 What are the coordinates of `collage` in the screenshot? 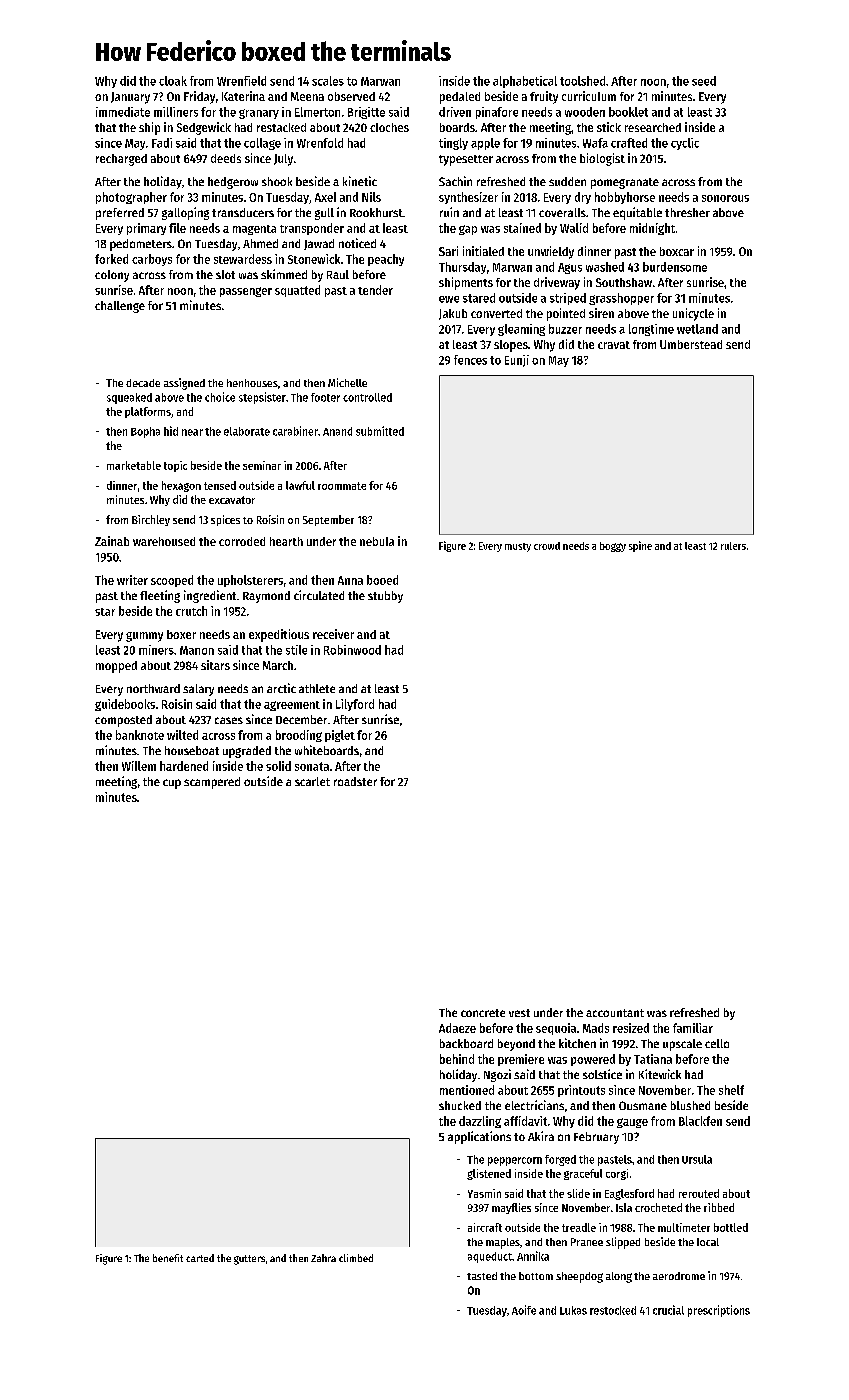 It's located at (262, 144).
